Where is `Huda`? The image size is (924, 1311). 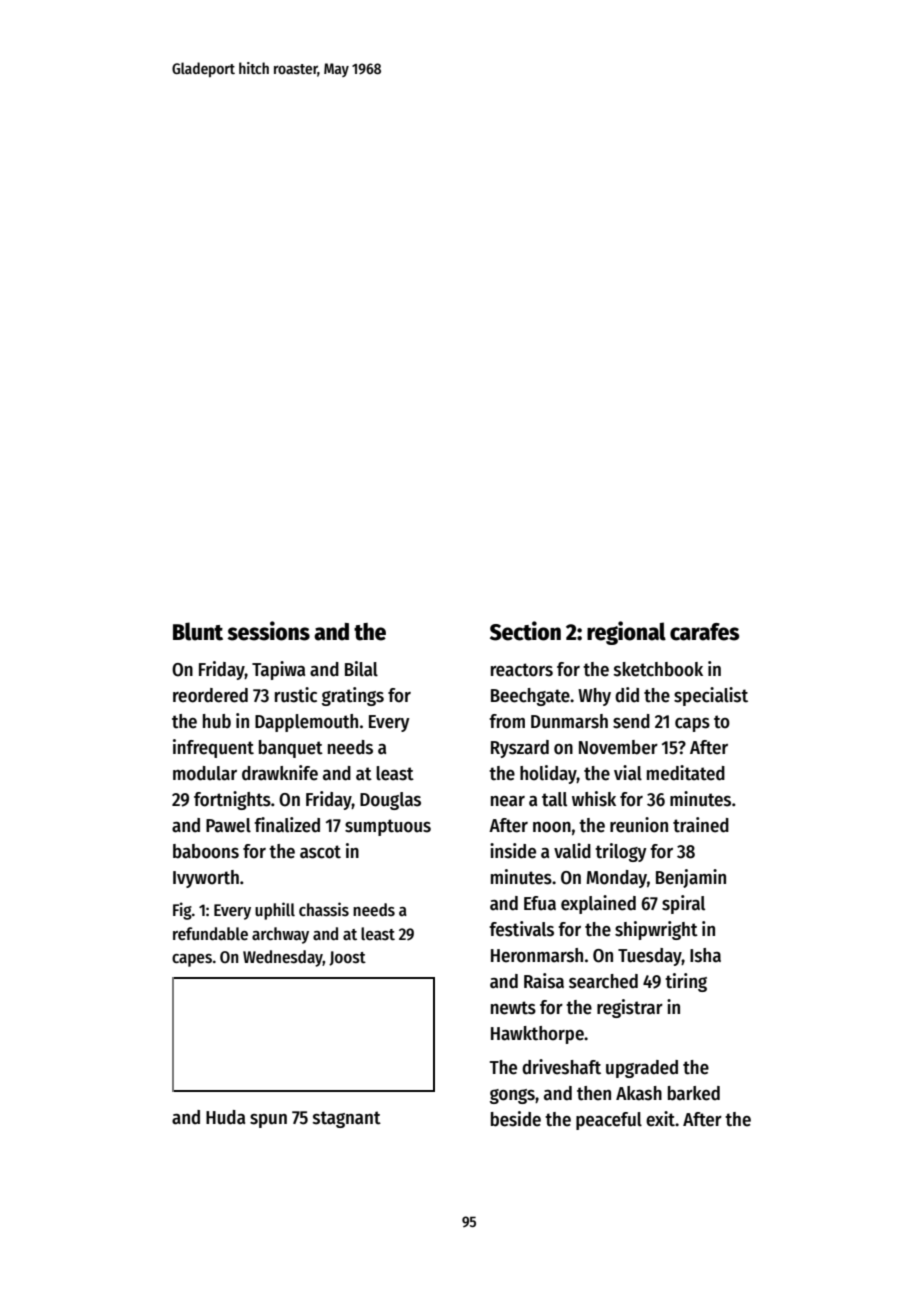
Huda is located at coordinates (225, 1117).
